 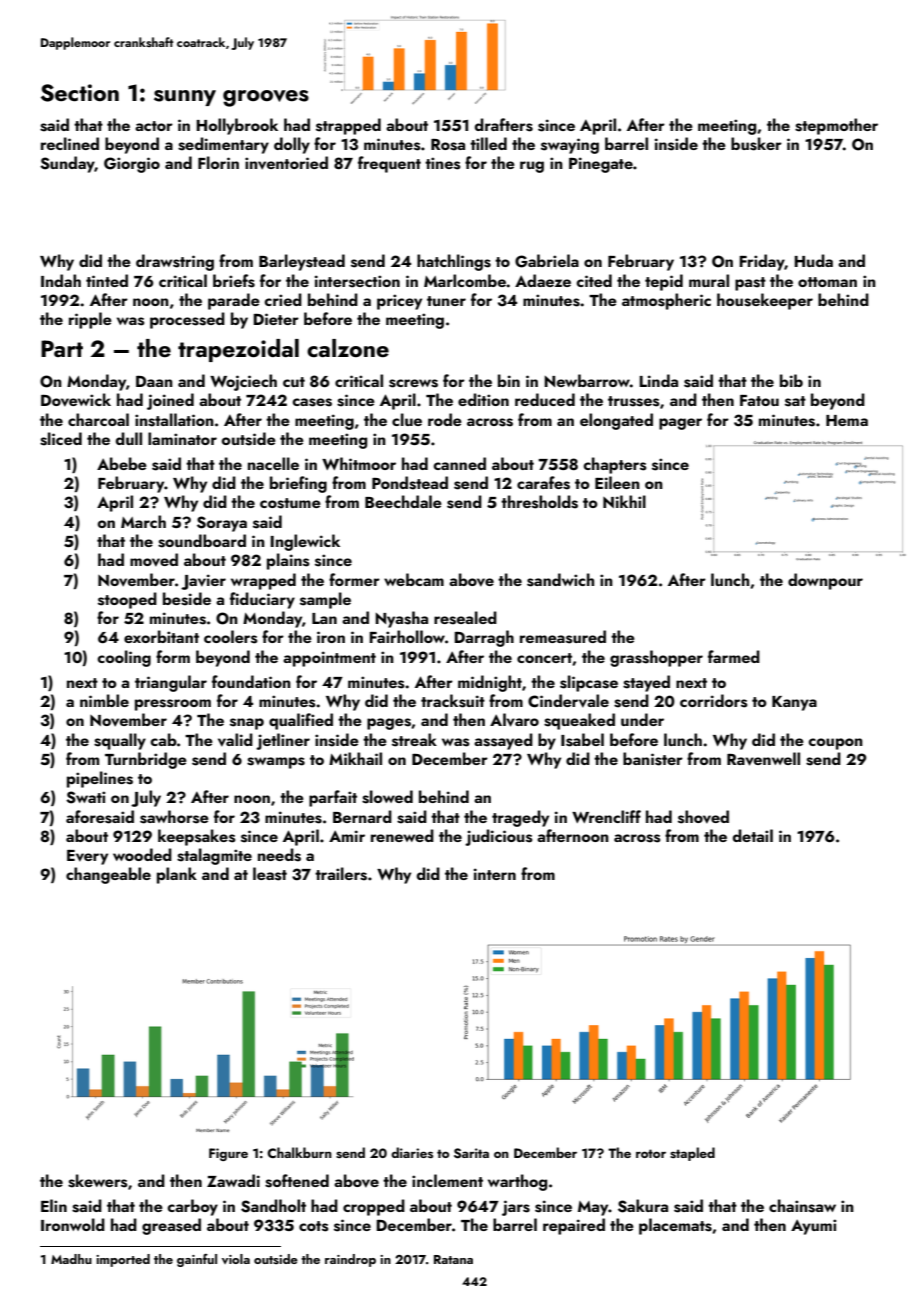 What do you see at coordinates (97, 1181) in the screenshot?
I see `skewers` at bounding box center [97, 1181].
